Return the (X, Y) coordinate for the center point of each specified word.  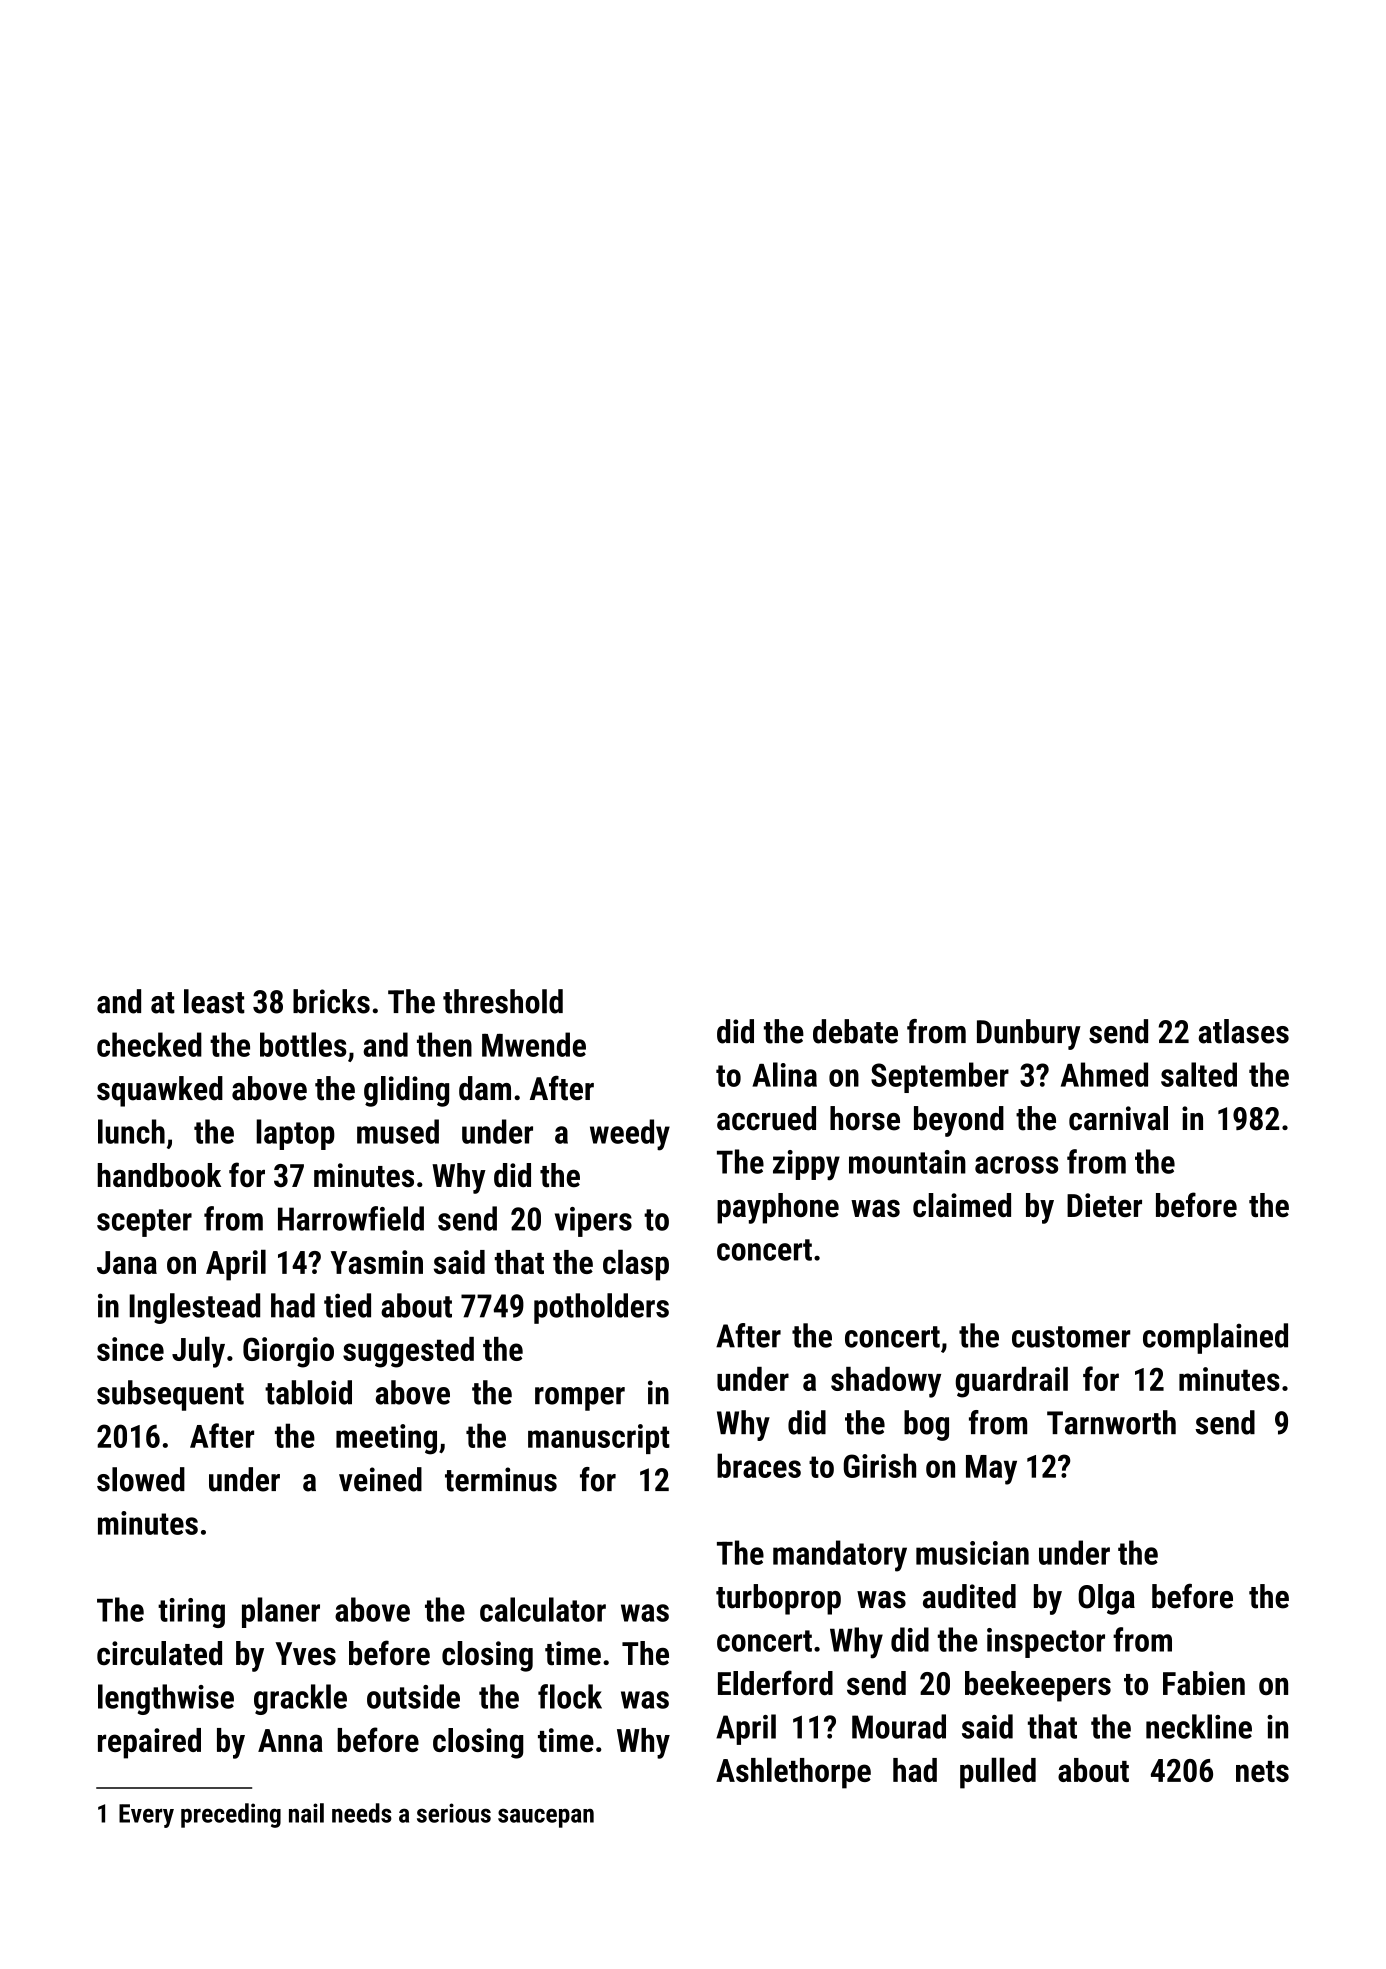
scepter (144, 1223)
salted (1199, 1074)
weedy (630, 1135)
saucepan (546, 1818)
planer (281, 1612)
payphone (778, 1208)
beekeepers (1038, 1686)
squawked (160, 1091)
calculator (543, 1609)
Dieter (1104, 1205)
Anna (290, 1740)
